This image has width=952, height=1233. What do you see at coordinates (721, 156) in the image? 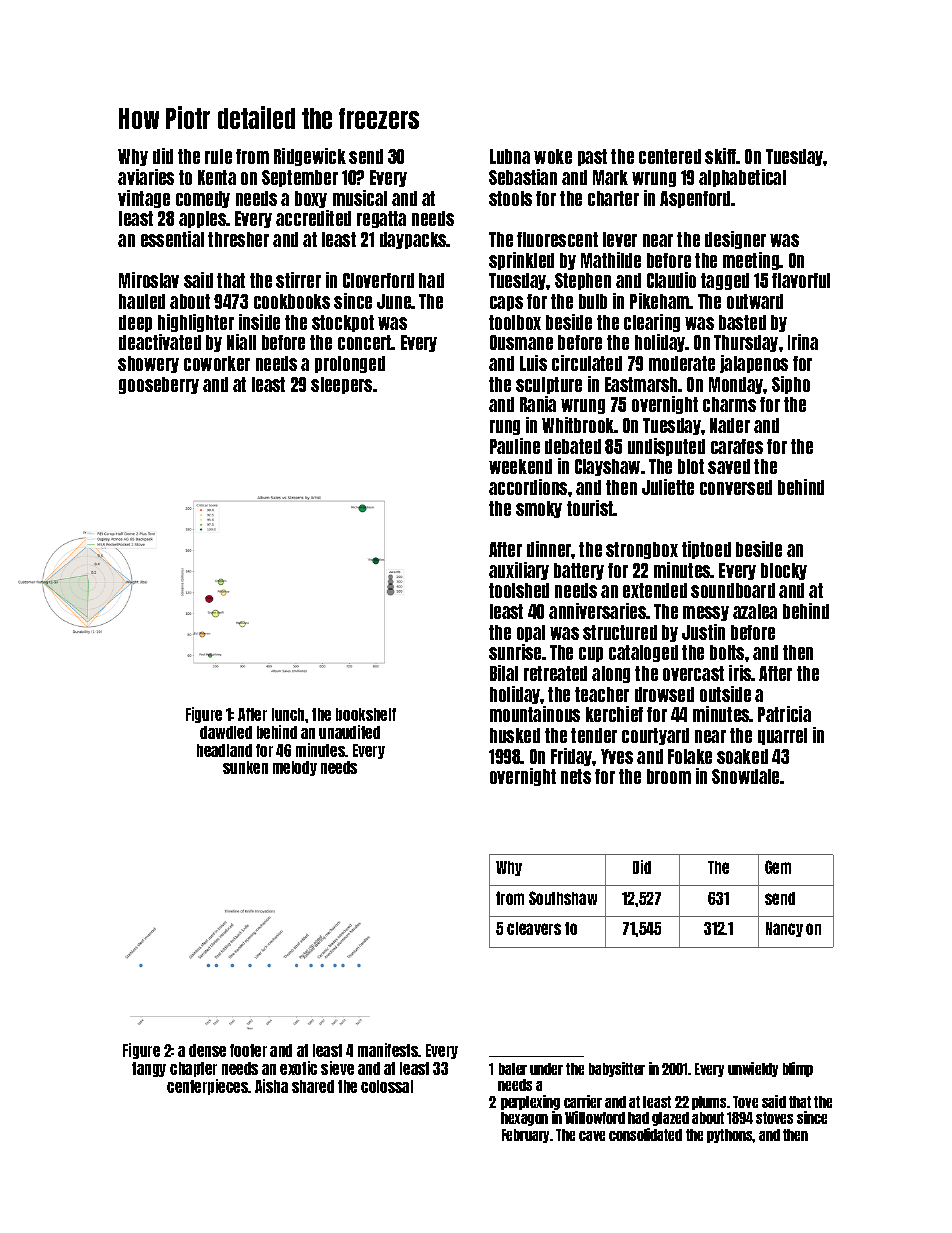
I see `skiff` at bounding box center [721, 156].
